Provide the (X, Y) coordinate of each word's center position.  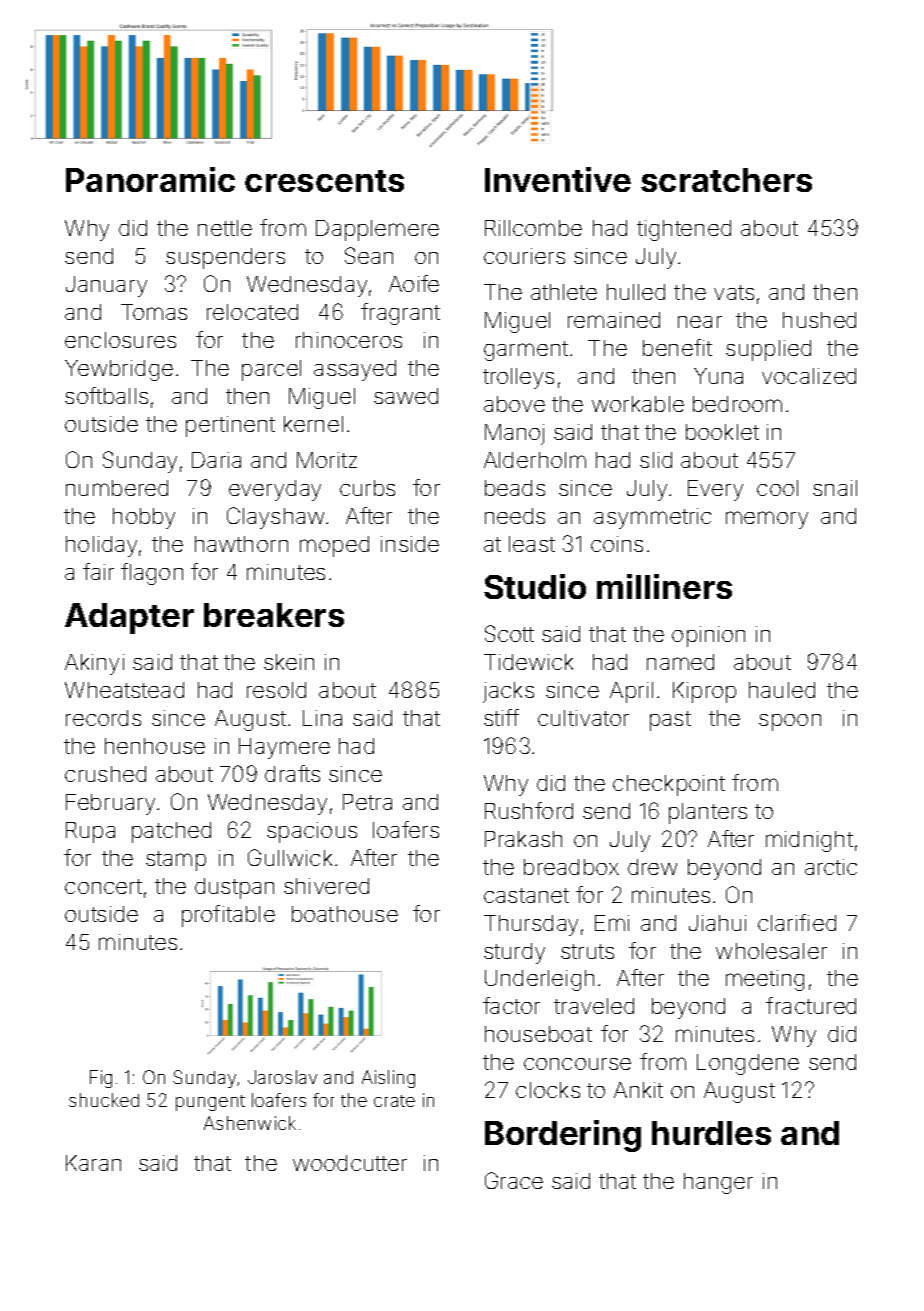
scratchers (726, 180)
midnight (809, 841)
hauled (782, 690)
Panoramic (150, 179)
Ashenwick (250, 1123)
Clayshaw (275, 518)
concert (103, 886)
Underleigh (539, 980)
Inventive (558, 179)
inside (410, 544)
